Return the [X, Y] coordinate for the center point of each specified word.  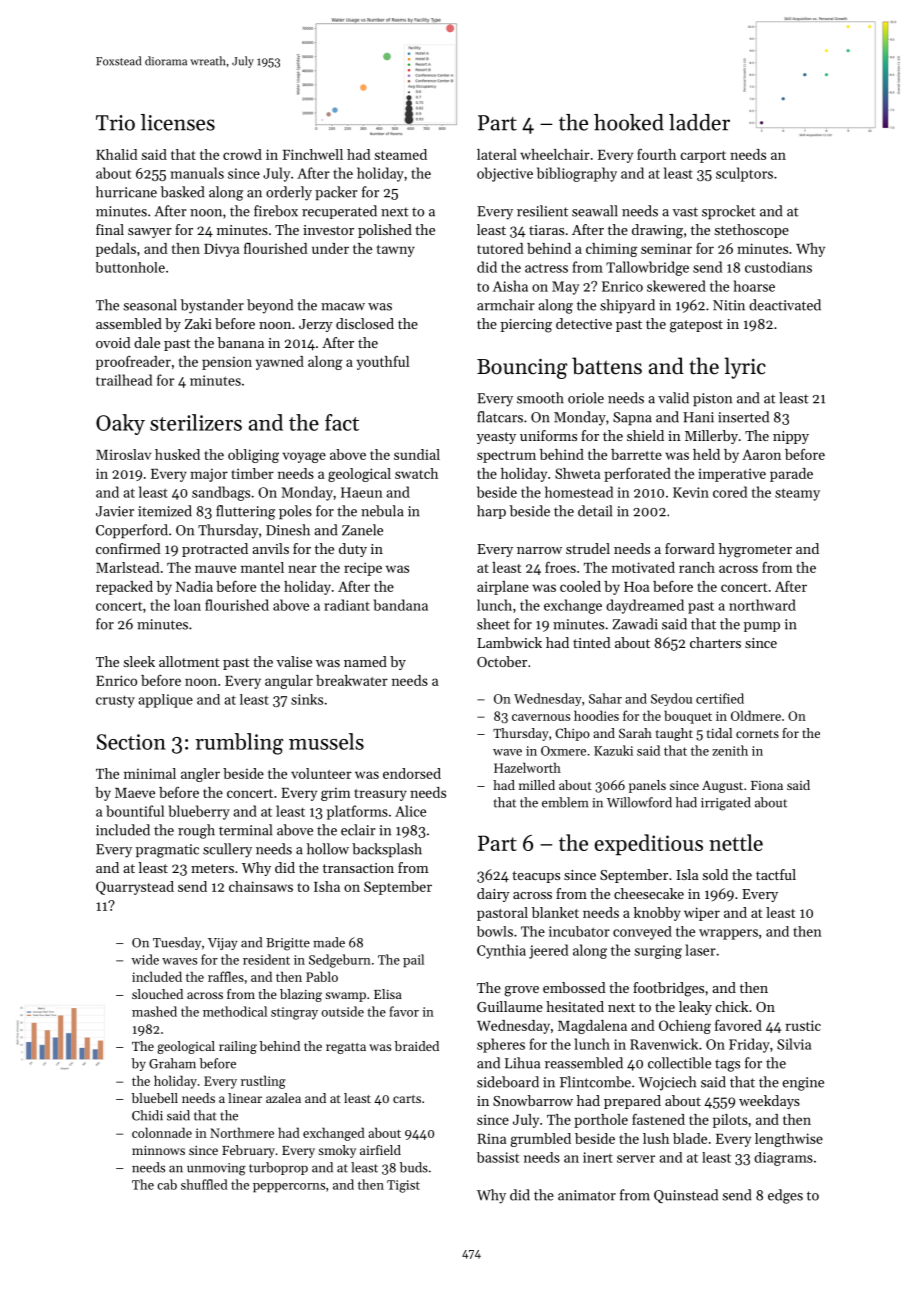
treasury [380, 795]
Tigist [403, 1186]
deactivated [785, 305]
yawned [280, 363]
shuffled [204, 1184]
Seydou [671, 699]
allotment [189, 661]
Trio [115, 123]
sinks [307, 699]
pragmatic [167, 851]
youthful [383, 363]
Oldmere [756, 715]
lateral [497, 154]
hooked [629, 122]
